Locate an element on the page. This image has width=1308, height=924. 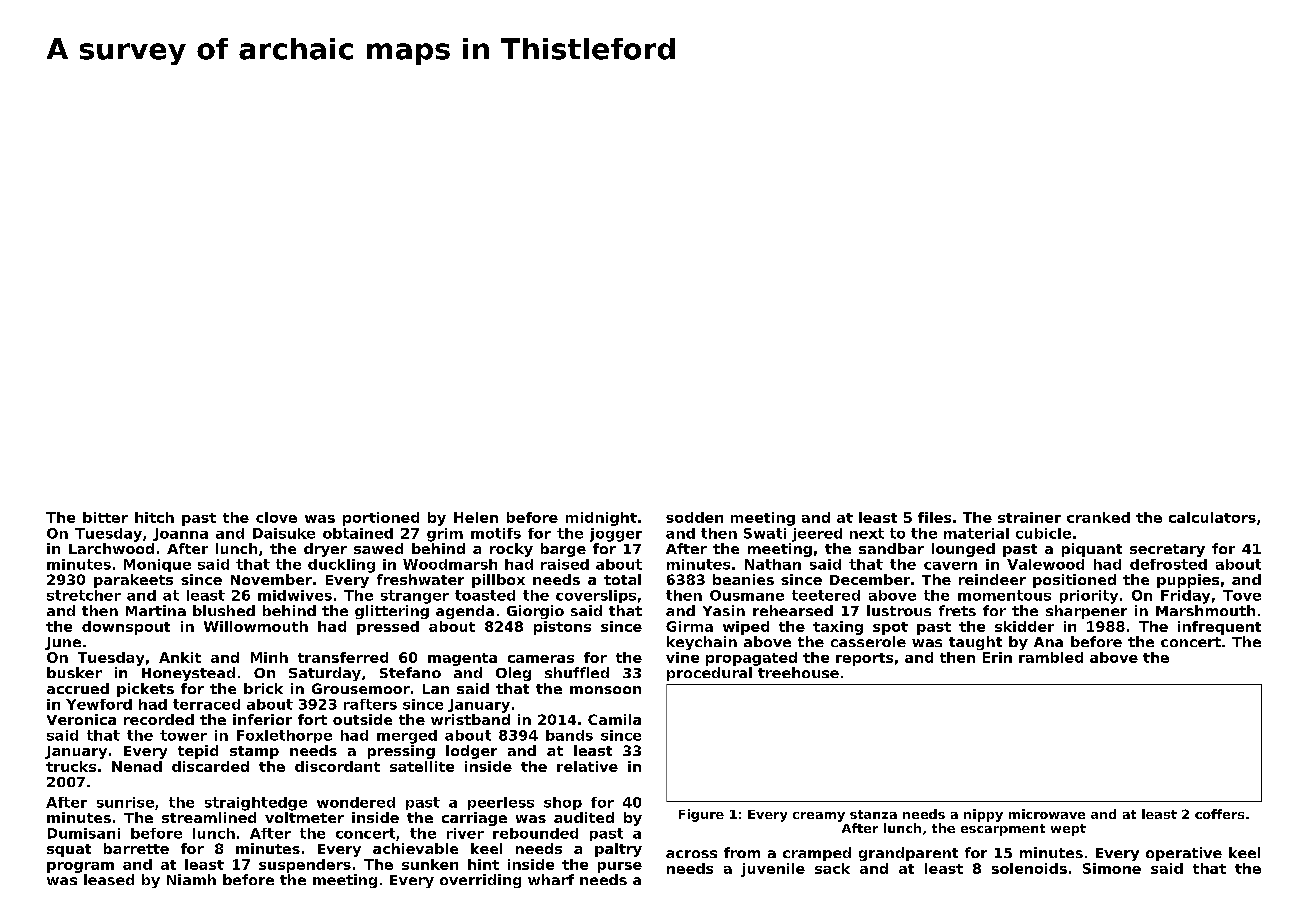
sunrise is located at coordinates (125, 802).
